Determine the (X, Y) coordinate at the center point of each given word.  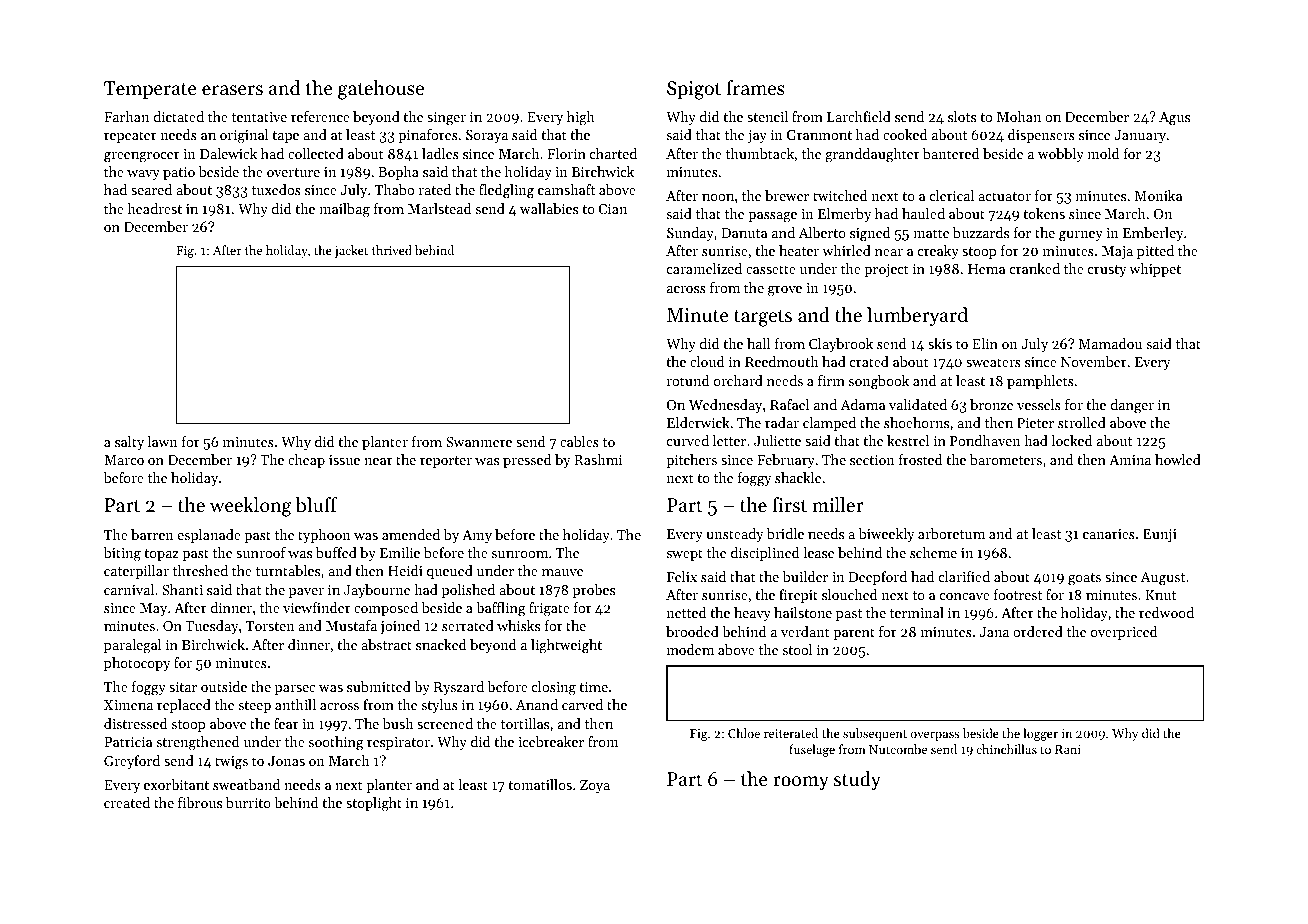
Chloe (744, 733)
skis (940, 343)
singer (446, 119)
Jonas (286, 761)
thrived (392, 250)
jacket (351, 251)
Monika (1158, 195)
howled (1178, 459)
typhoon (324, 536)
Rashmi (598, 459)
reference (320, 116)
